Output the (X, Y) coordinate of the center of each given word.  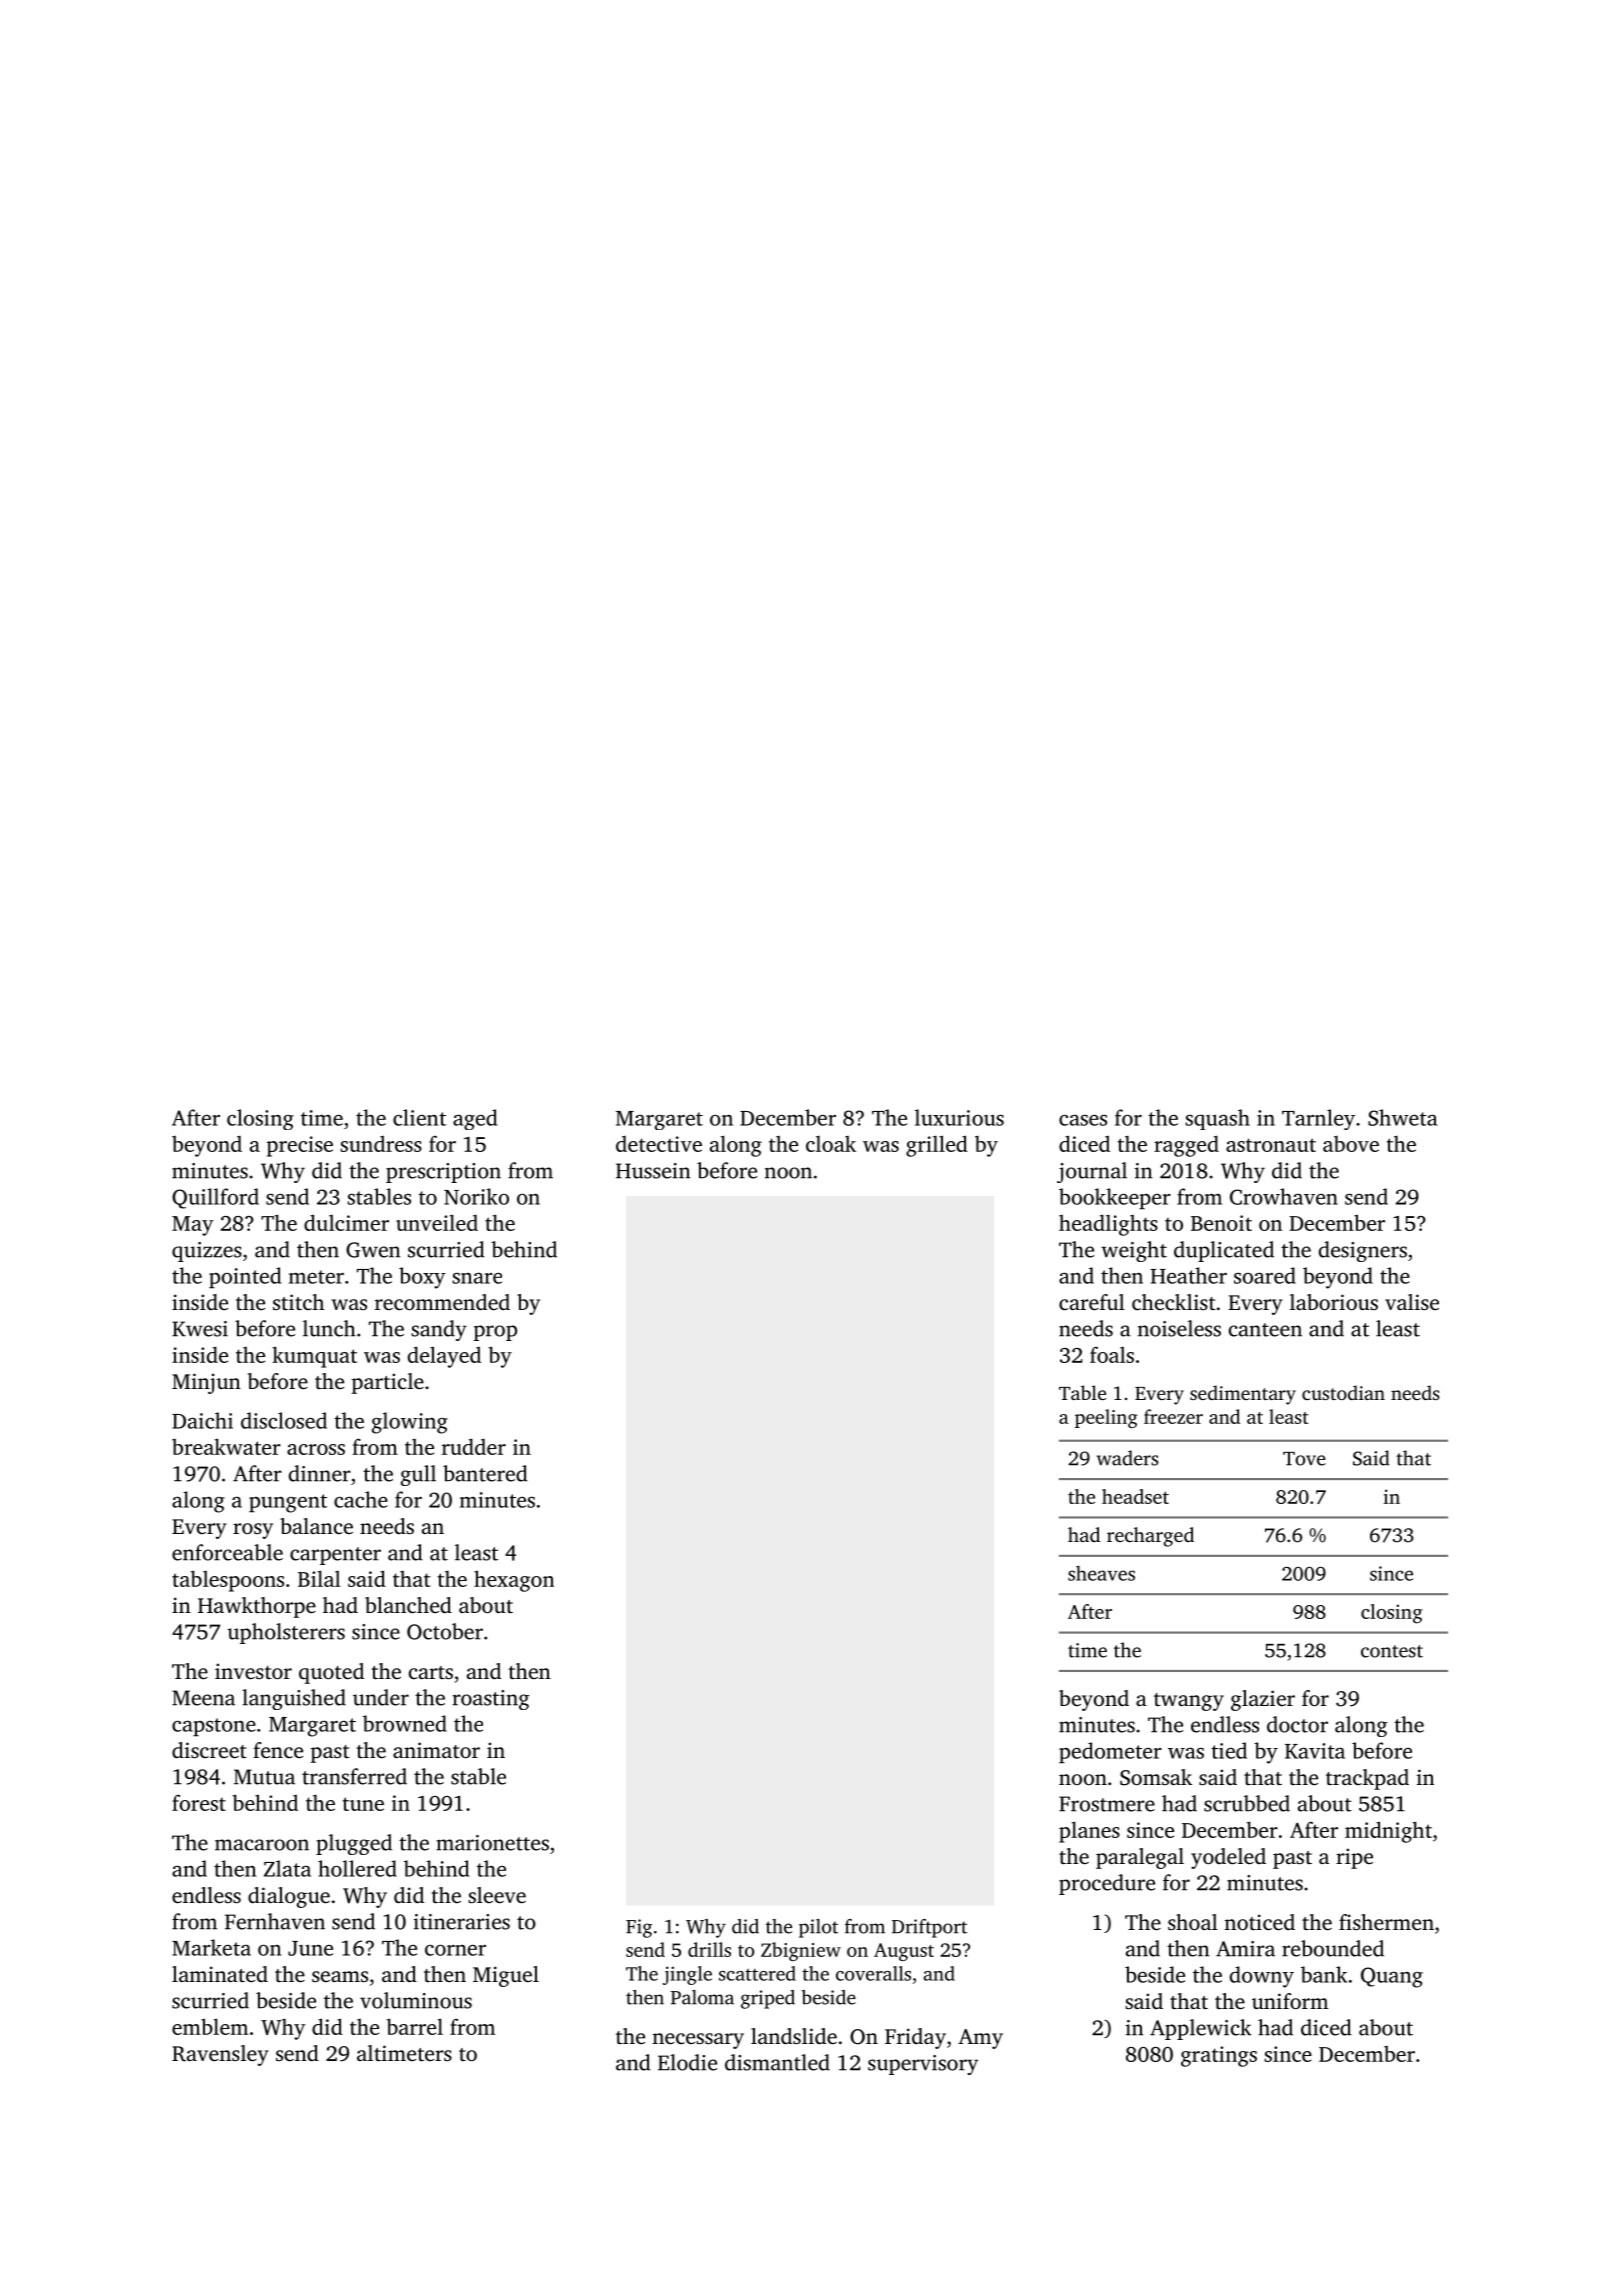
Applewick (1201, 2029)
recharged (1150, 1537)
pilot (818, 1928)
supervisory (923, 2065)
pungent (288, 1503)
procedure (1107, 1884)
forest (199, 1802)
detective (659, 1144)
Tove (1304, 1459)
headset (1135, 1496)
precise (300, 1146)
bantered (485, 1473)
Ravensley (220, 2055)
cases (1083, 1120)
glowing (410, 1423)
